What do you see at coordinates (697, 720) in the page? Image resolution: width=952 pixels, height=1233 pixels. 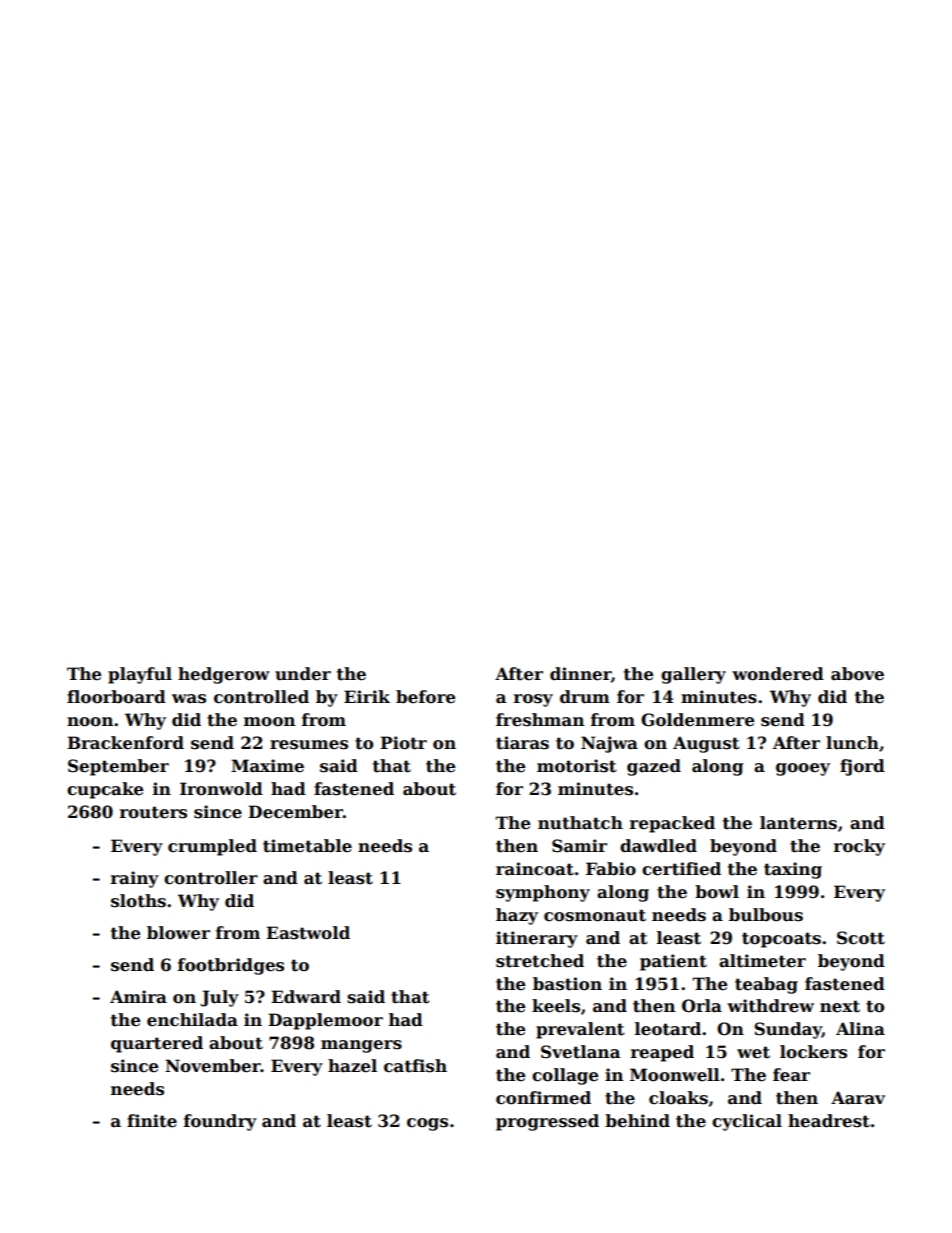 I see `Goldenmere` at bounding box center [697, 720].
